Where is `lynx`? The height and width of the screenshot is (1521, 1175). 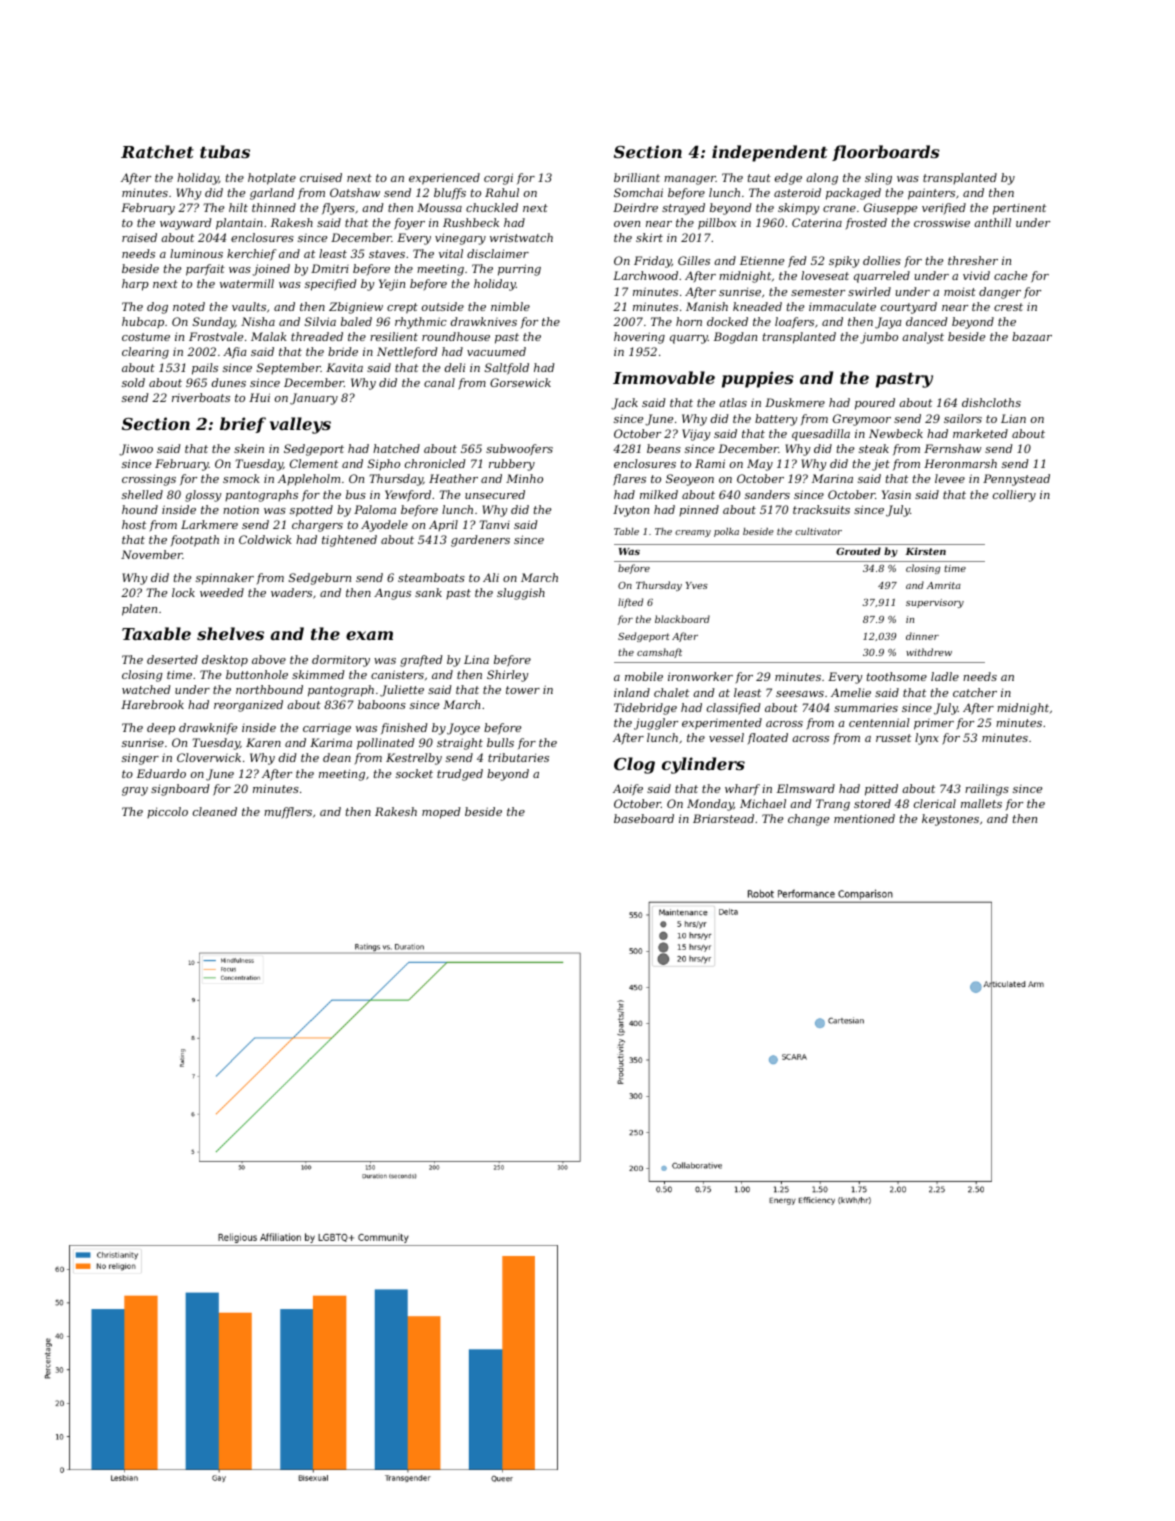
lynx is located at coordinates (927, 739).
